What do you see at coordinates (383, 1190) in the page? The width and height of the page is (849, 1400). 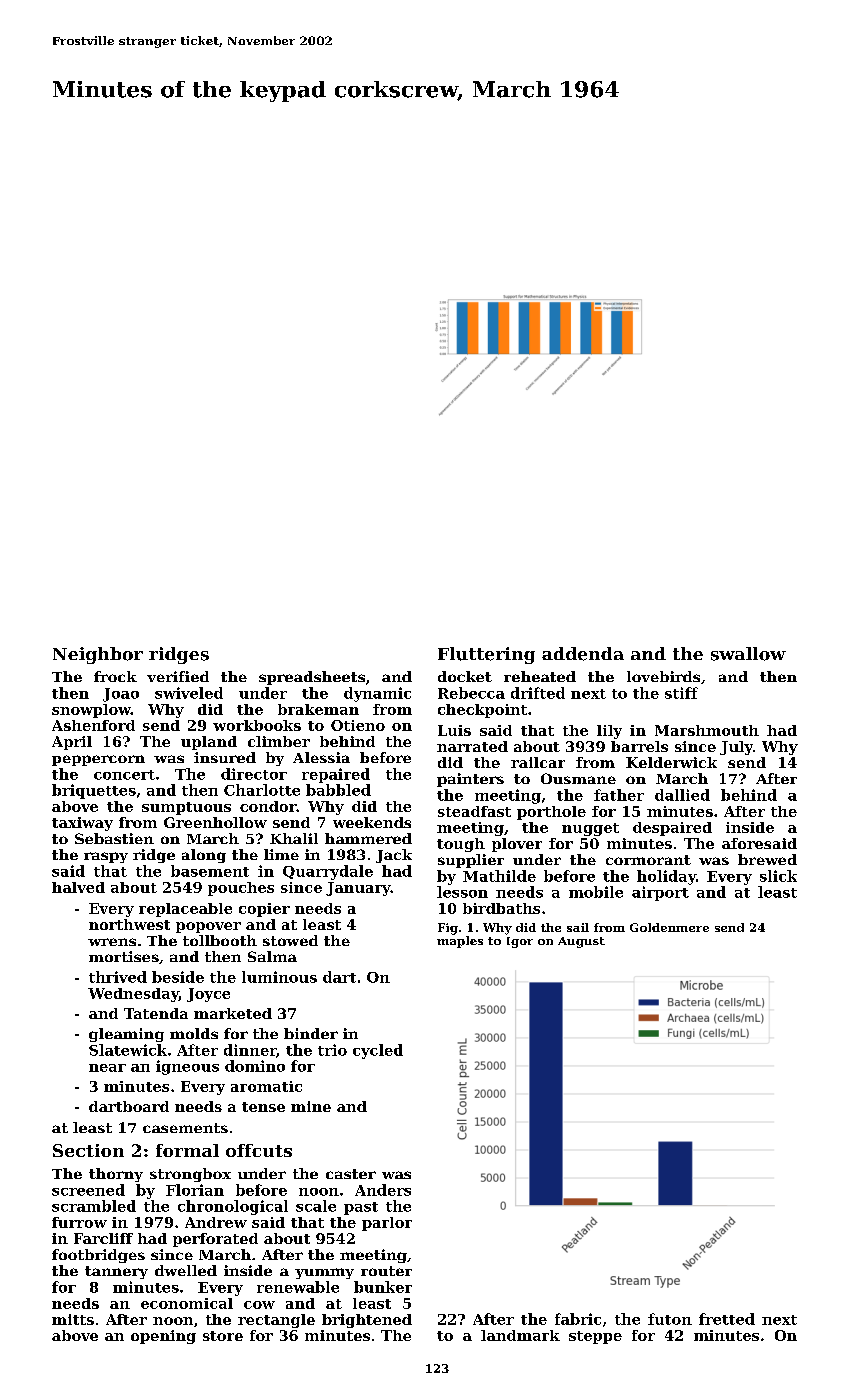 I see `Anders` at bounding box center [383, 1190].
